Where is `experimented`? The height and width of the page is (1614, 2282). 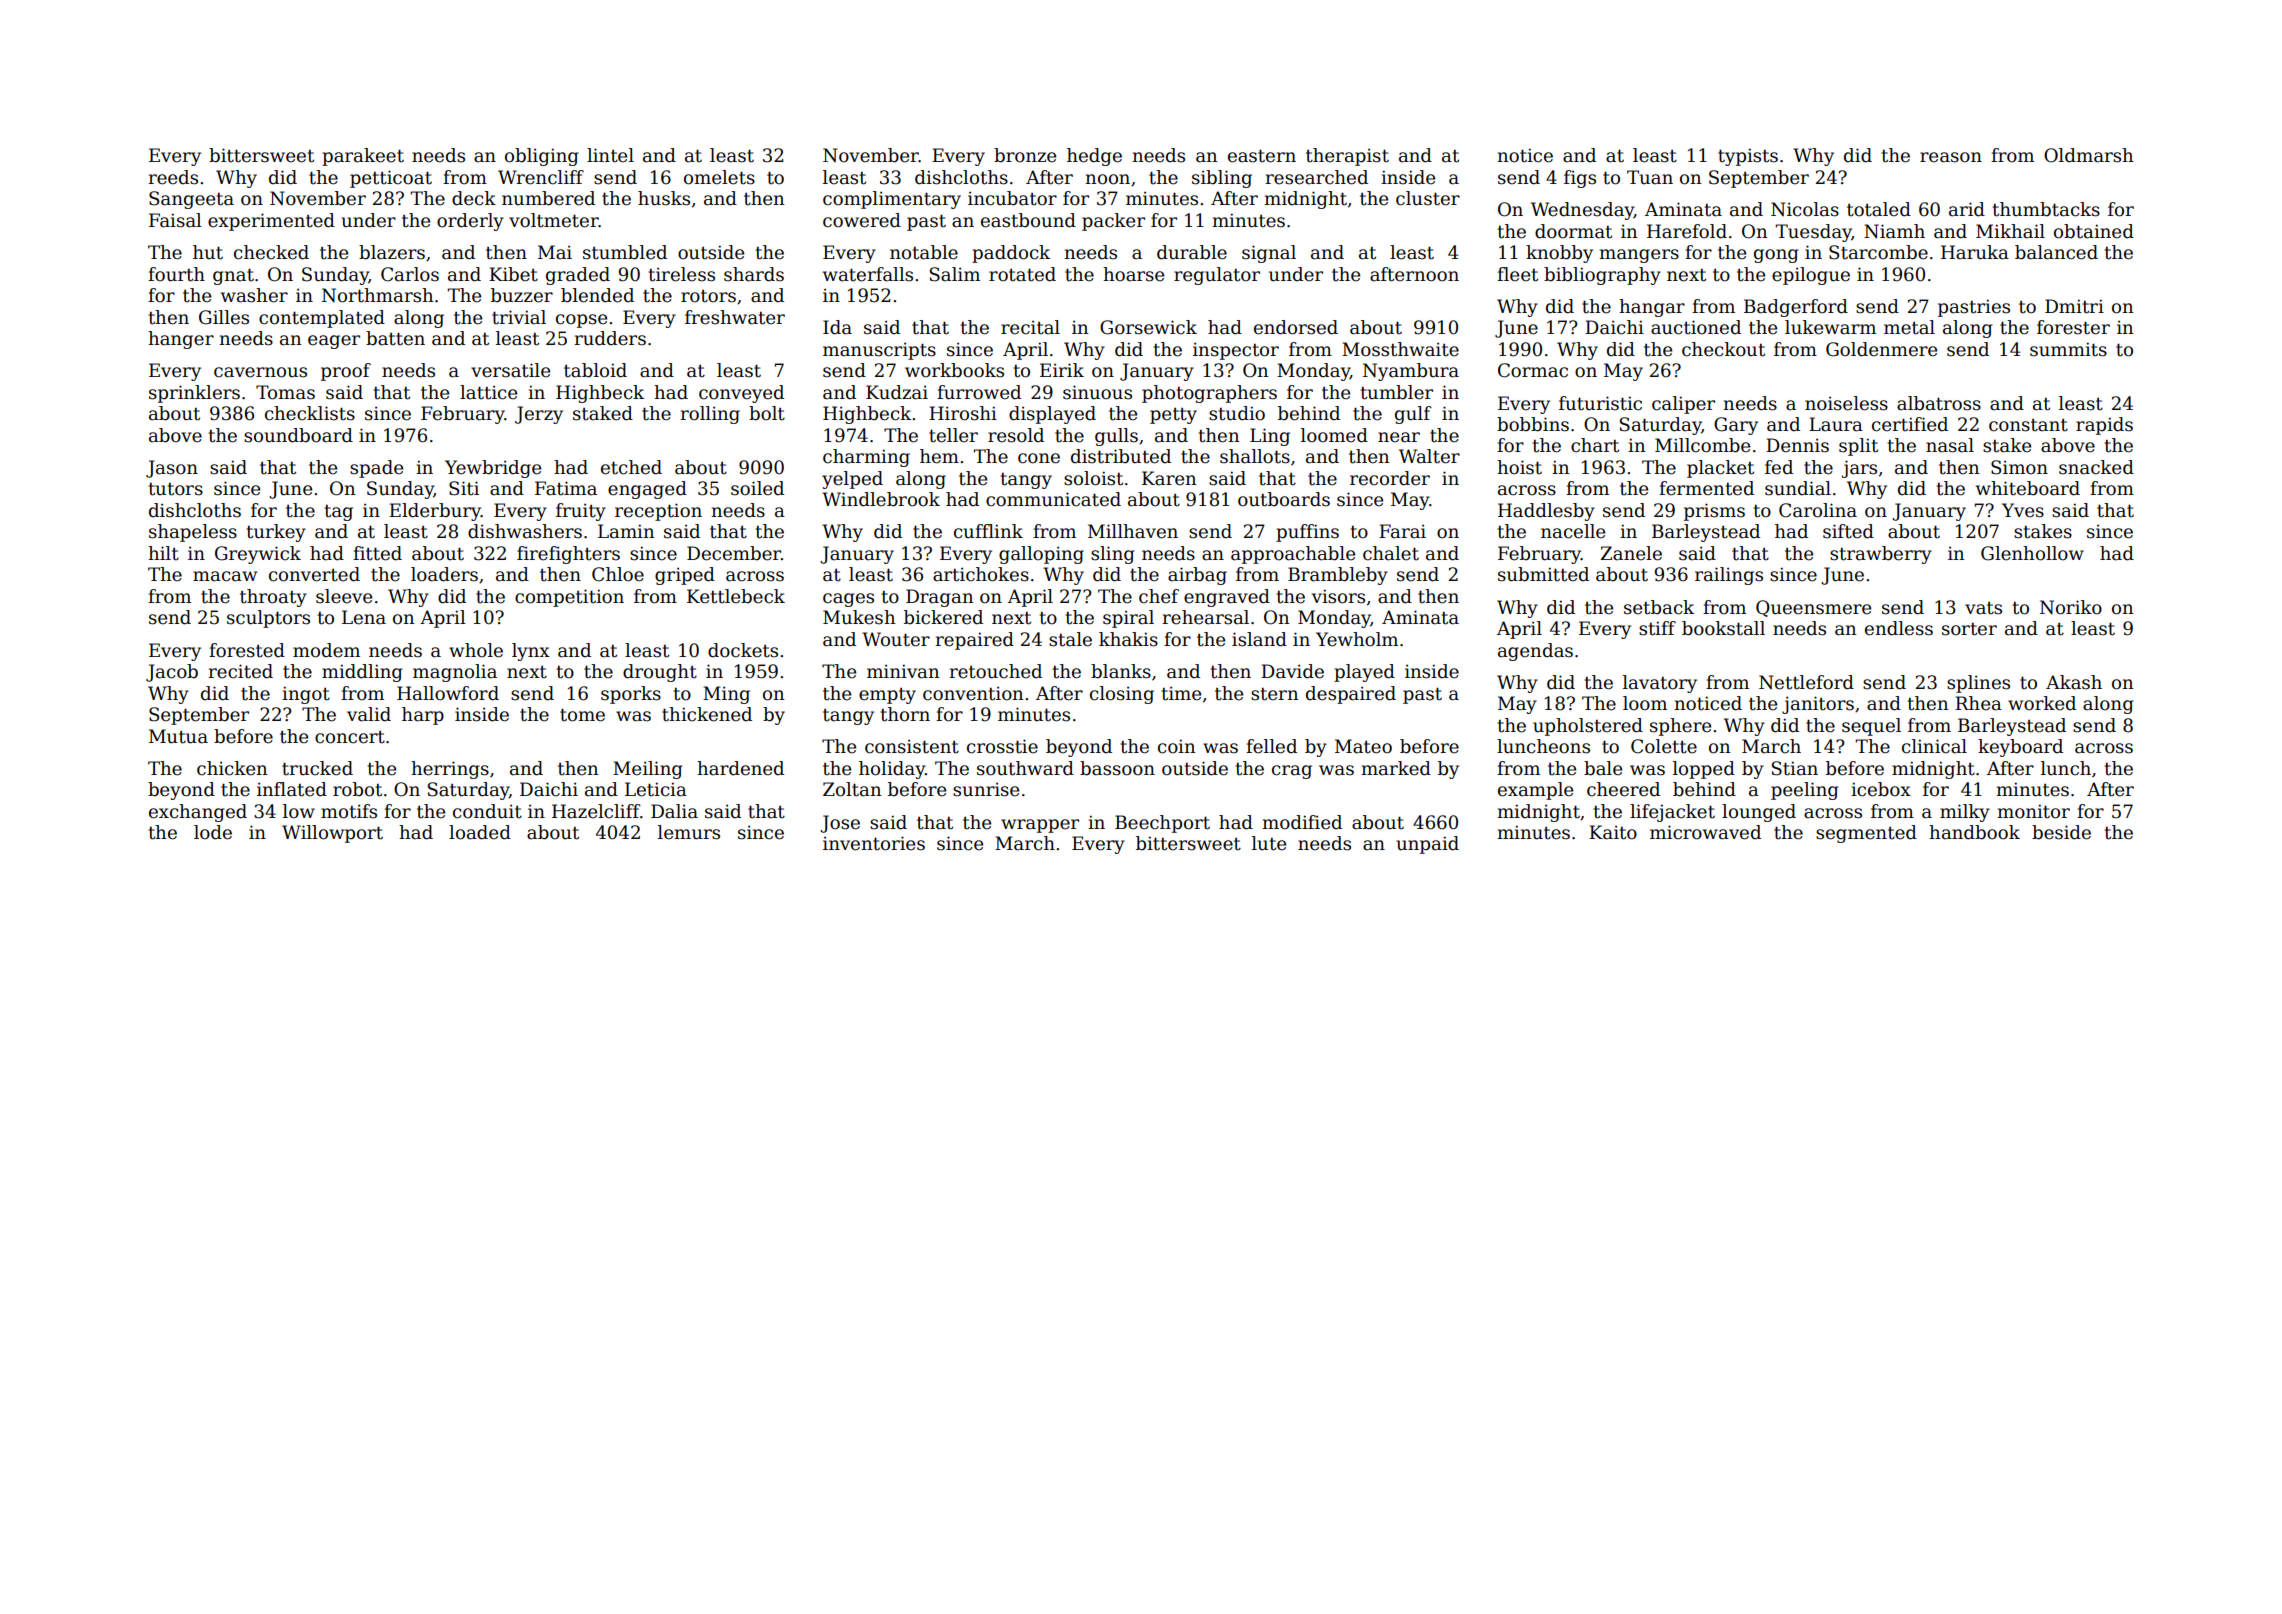 experimented is located at coordinates (271, 222).
